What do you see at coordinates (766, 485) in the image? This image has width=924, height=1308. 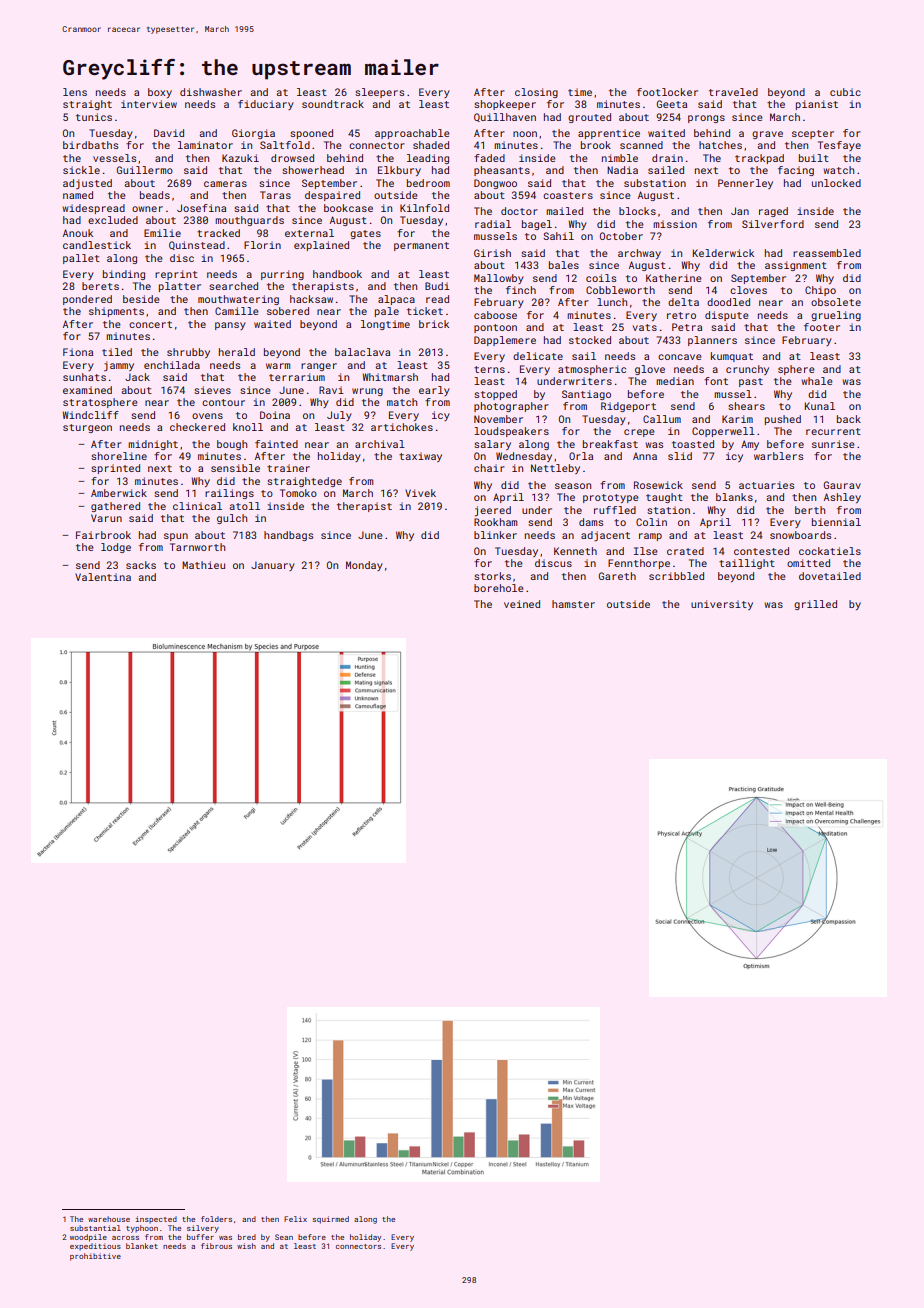 I see `actuaries` at bounding box center [766, 485].
